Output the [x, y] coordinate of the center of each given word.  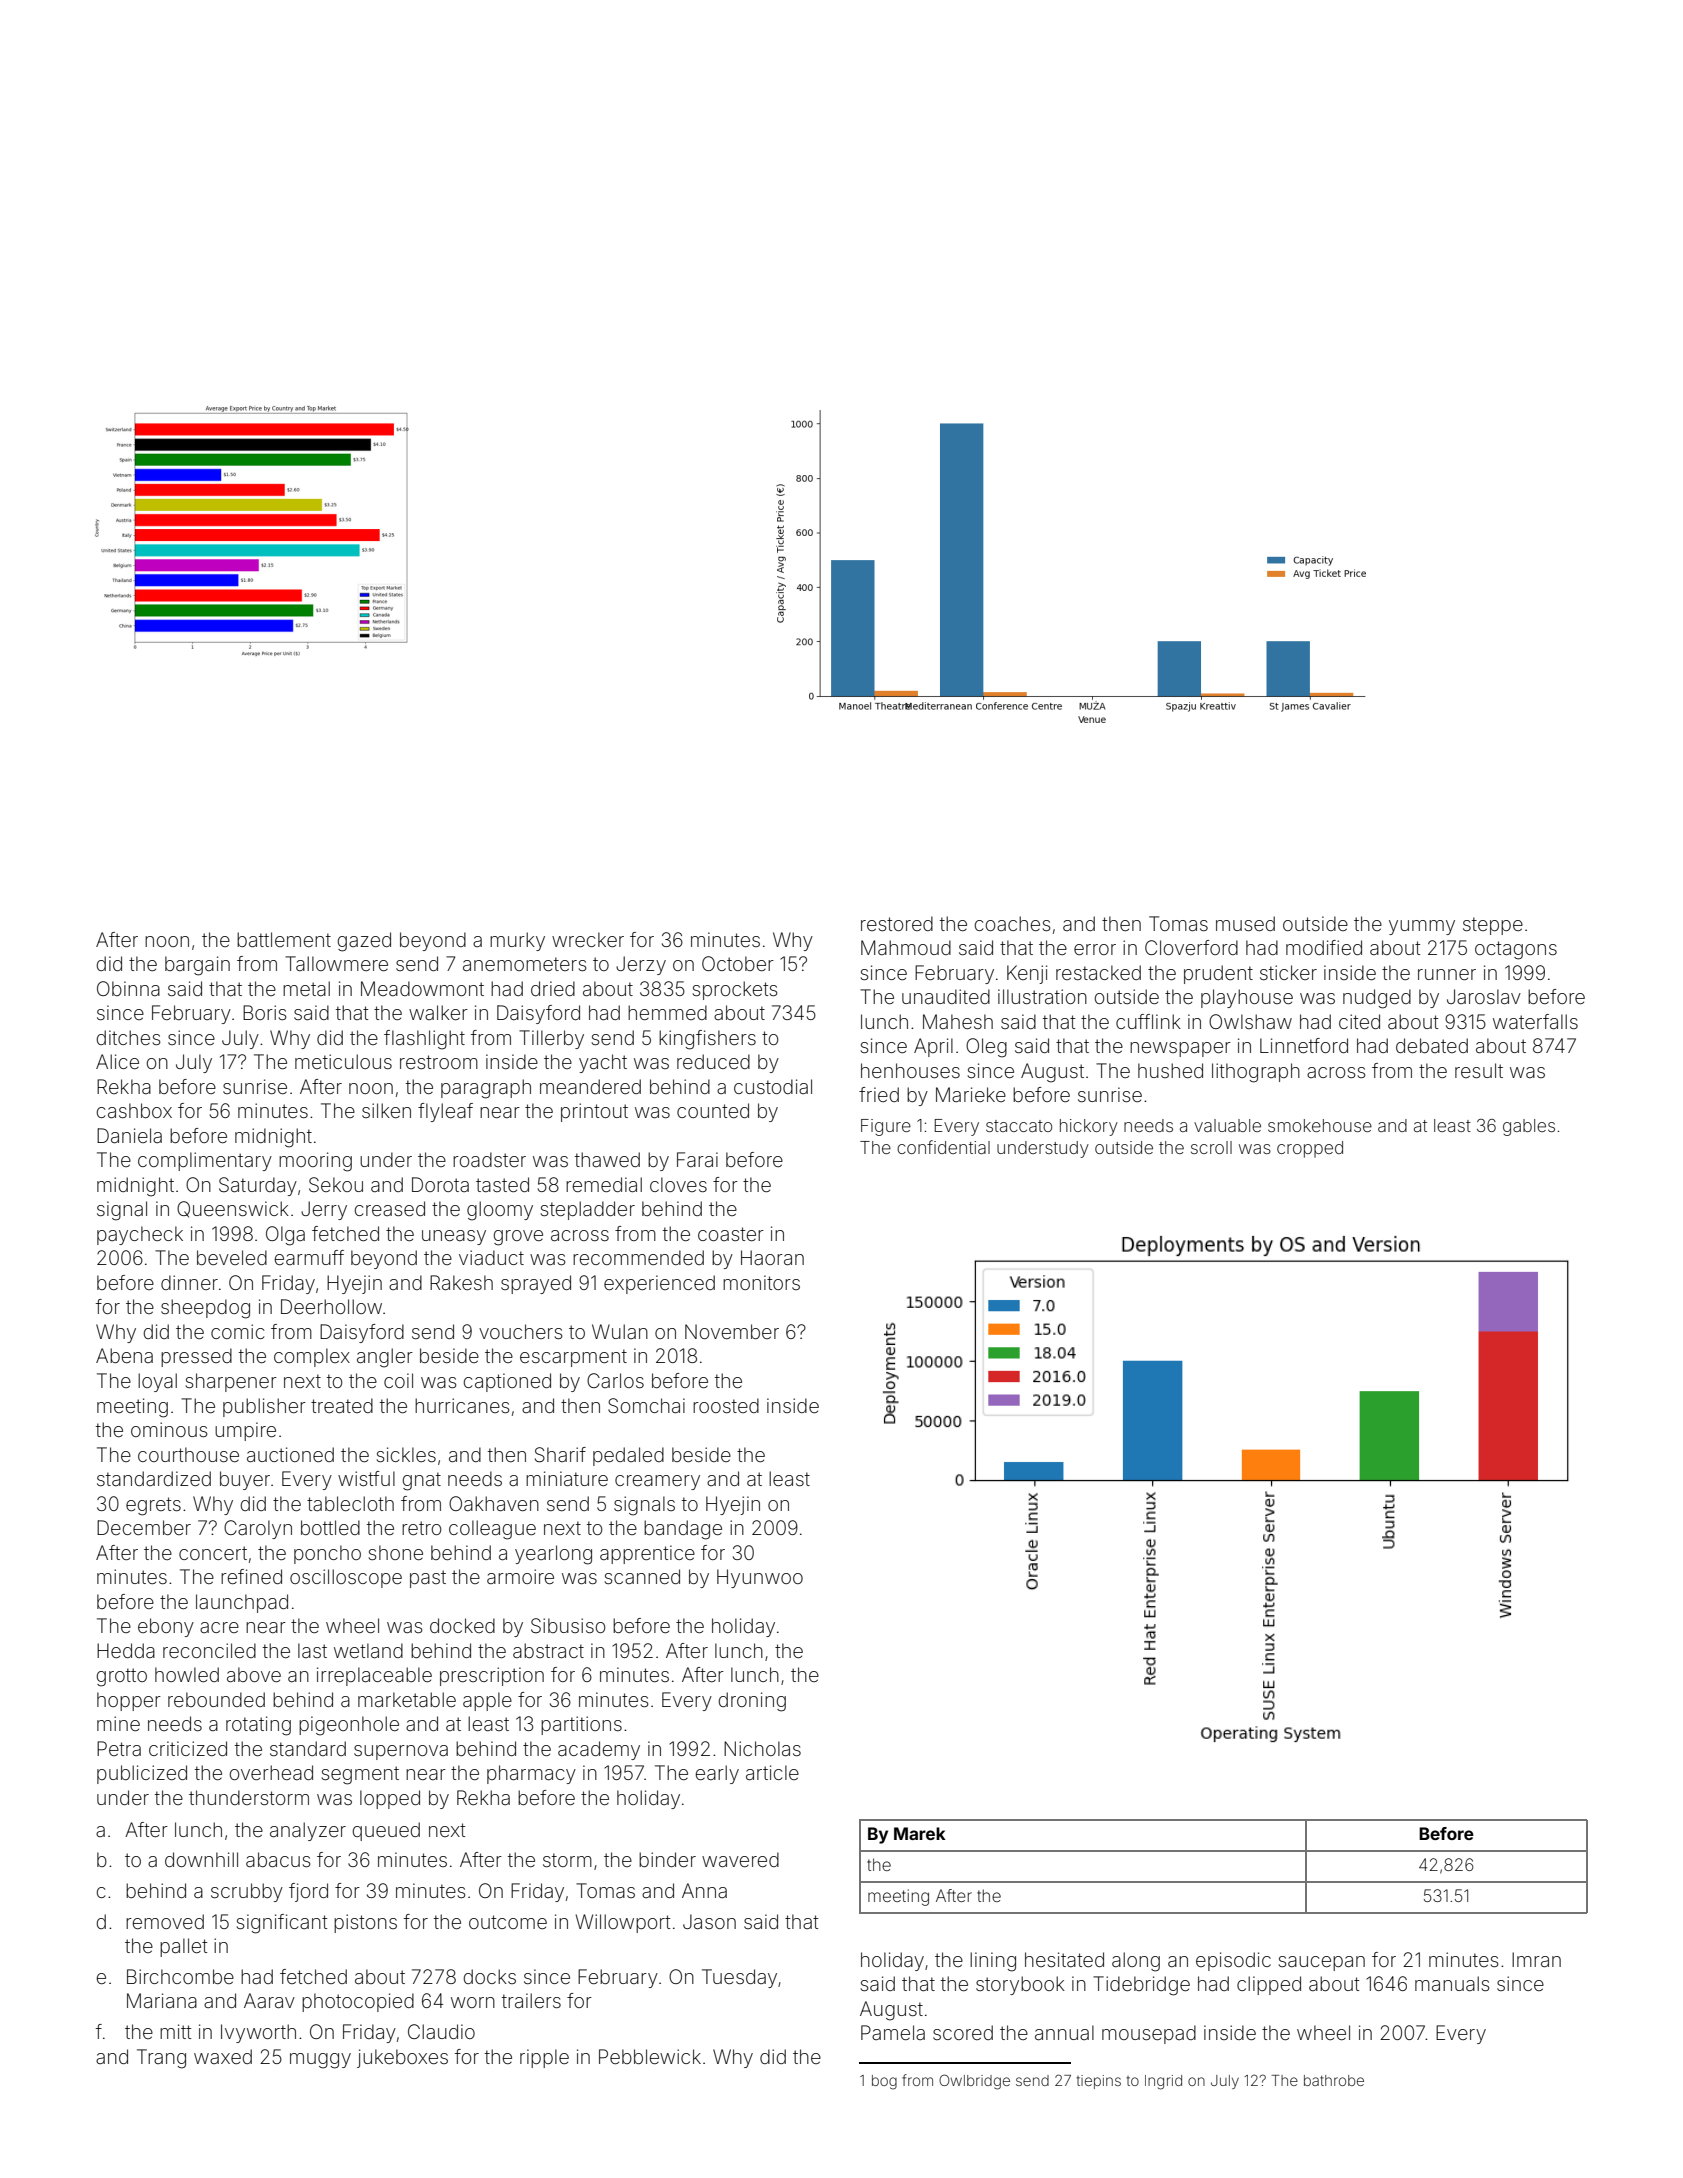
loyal [157, 1382]
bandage [683, 1530]
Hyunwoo [760, 1578]
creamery [657, 1482]
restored [897, 923]
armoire [520, 1576]
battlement [284, 939]
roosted [726, 1405]
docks [489, 1976]
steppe [1493, 926]
